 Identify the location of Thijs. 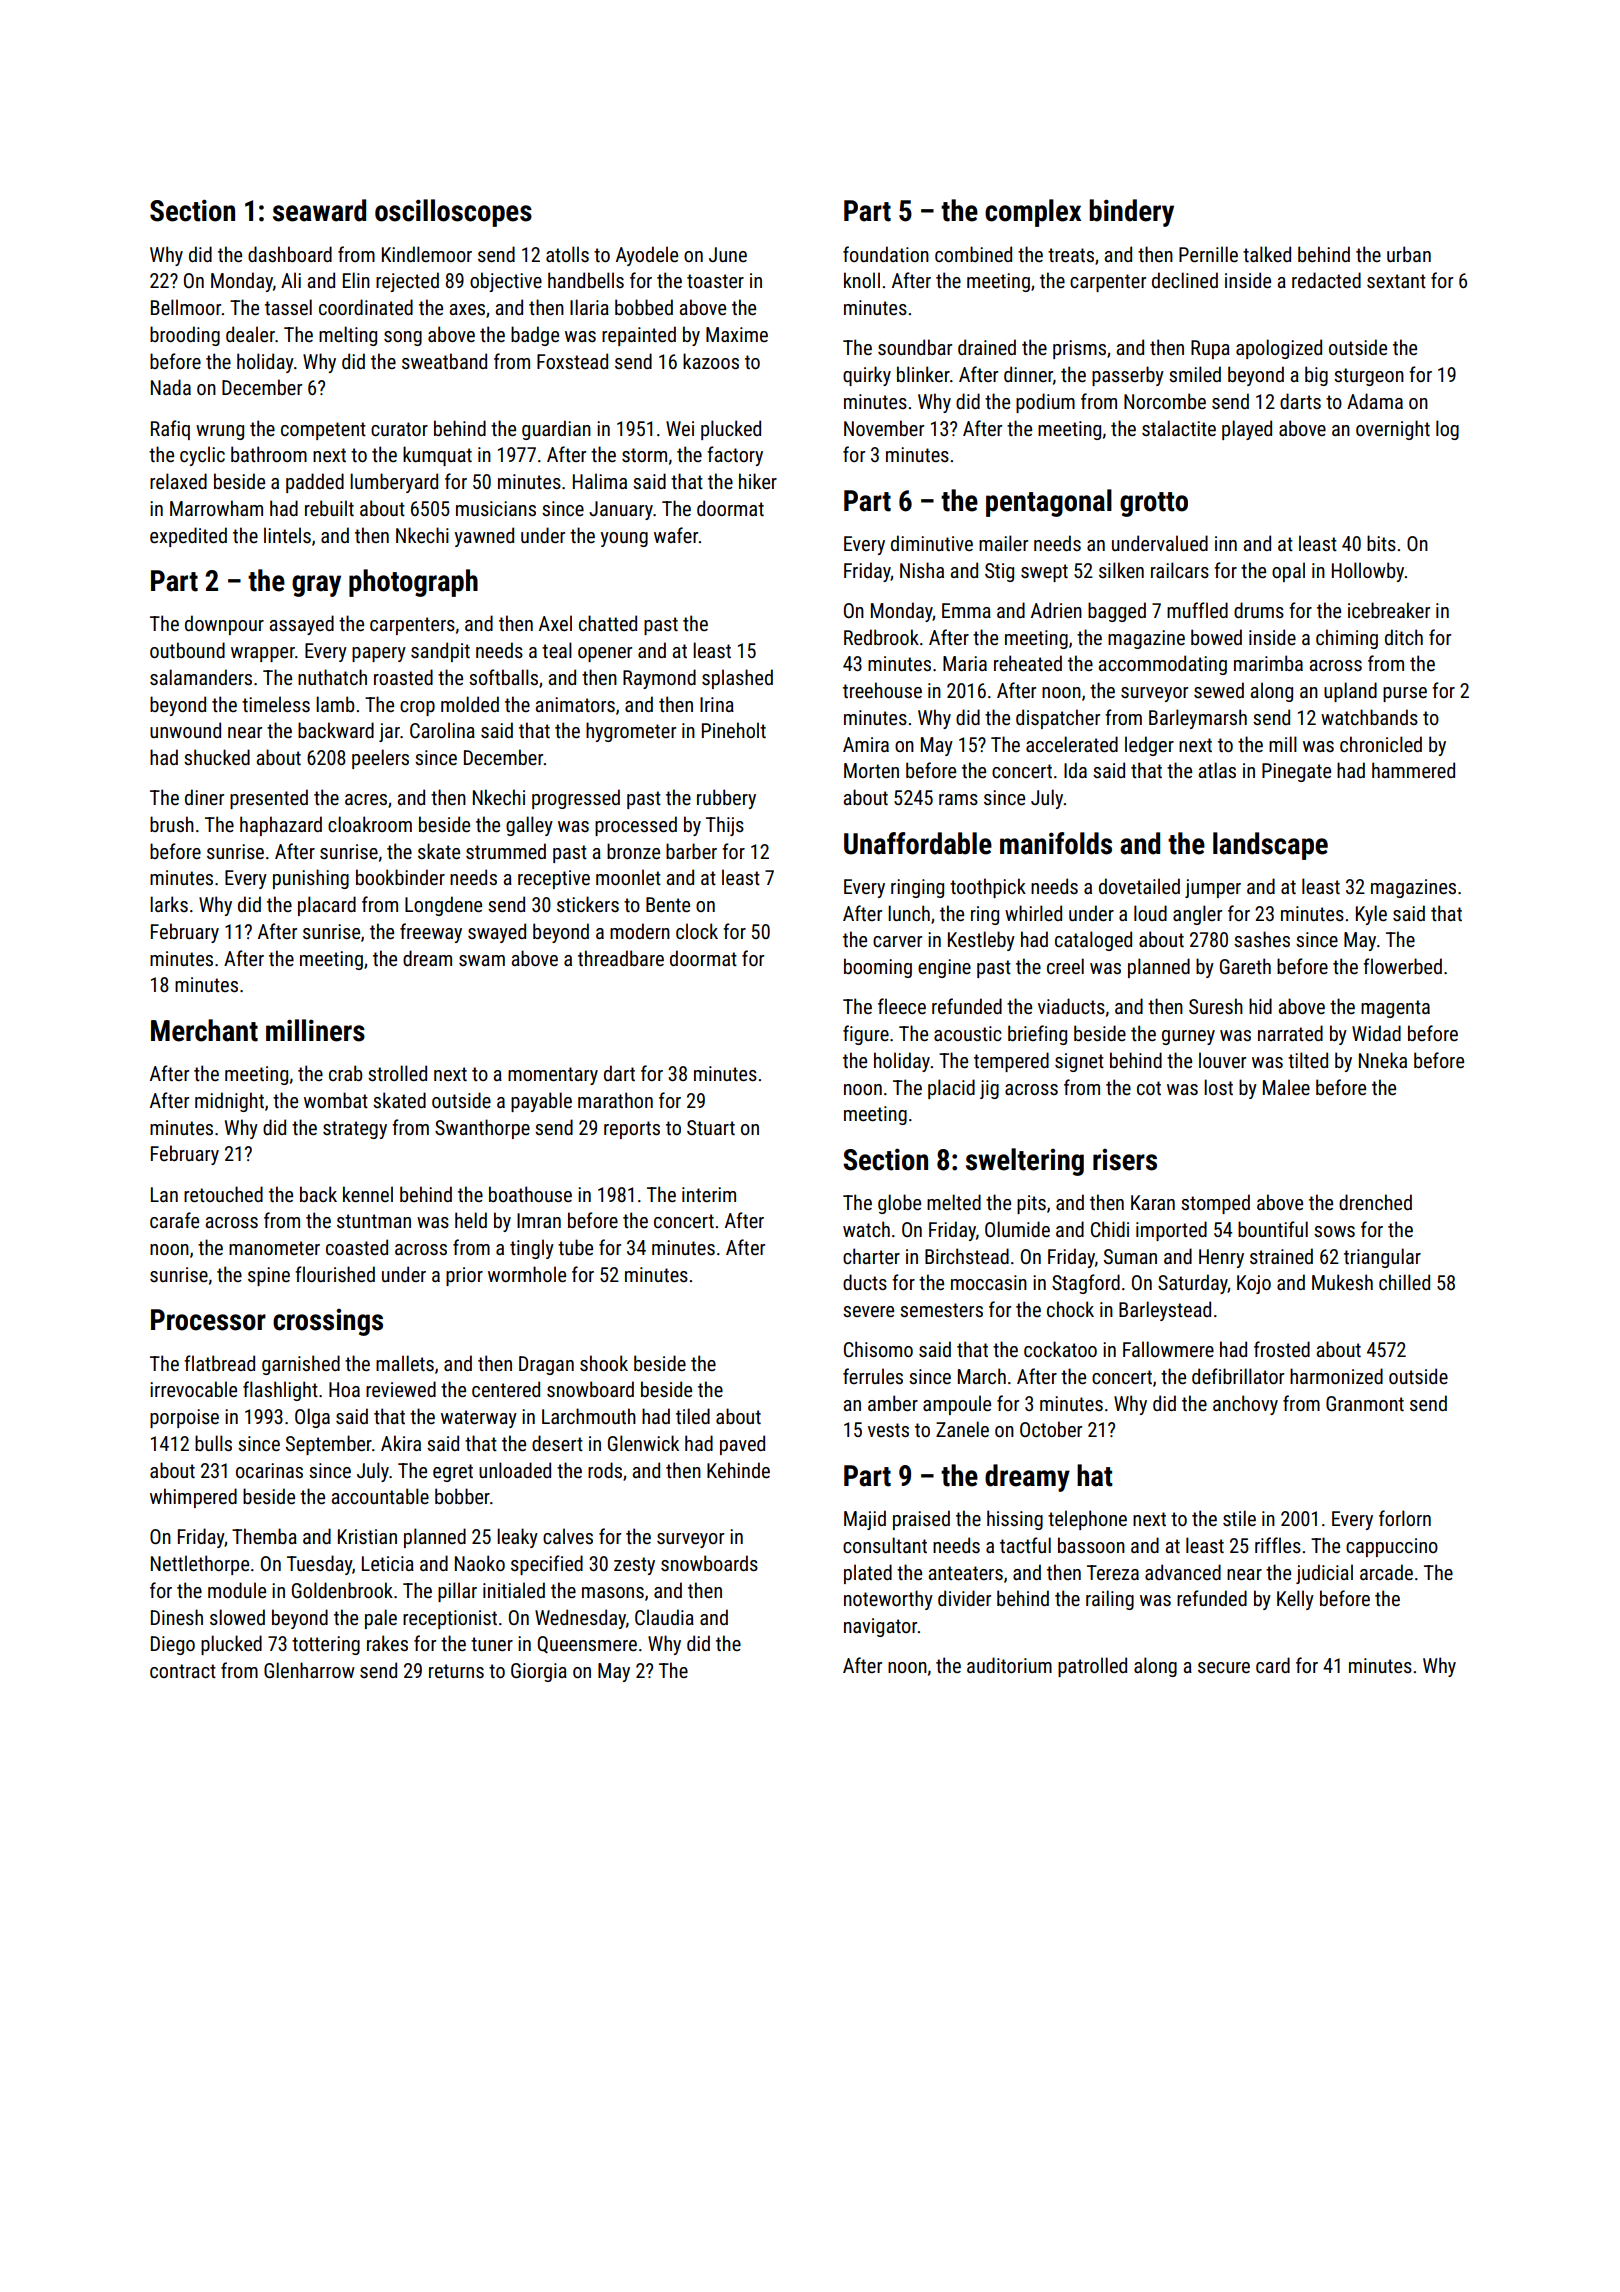
(725, 826).
